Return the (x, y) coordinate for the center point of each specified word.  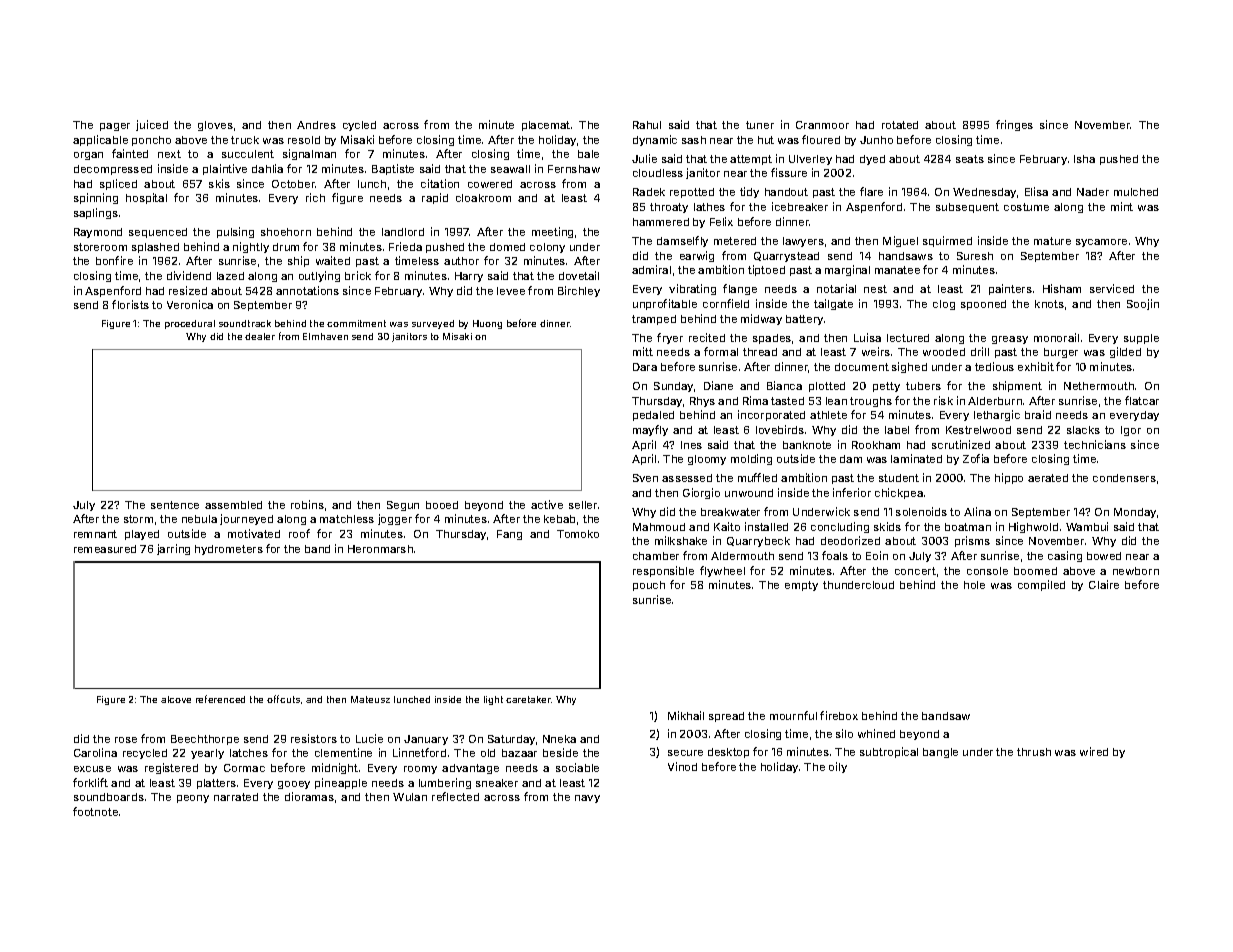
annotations (307, 290)
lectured (908, 338)
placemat (546, 126)
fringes (1014, 125)
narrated (236, 797)
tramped (654, 320)
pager (115, 127)
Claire (1104, 584)
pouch (649, 586)
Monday (1135, 513)
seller (583, 505)
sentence (175, 505)
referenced (220, 699)
